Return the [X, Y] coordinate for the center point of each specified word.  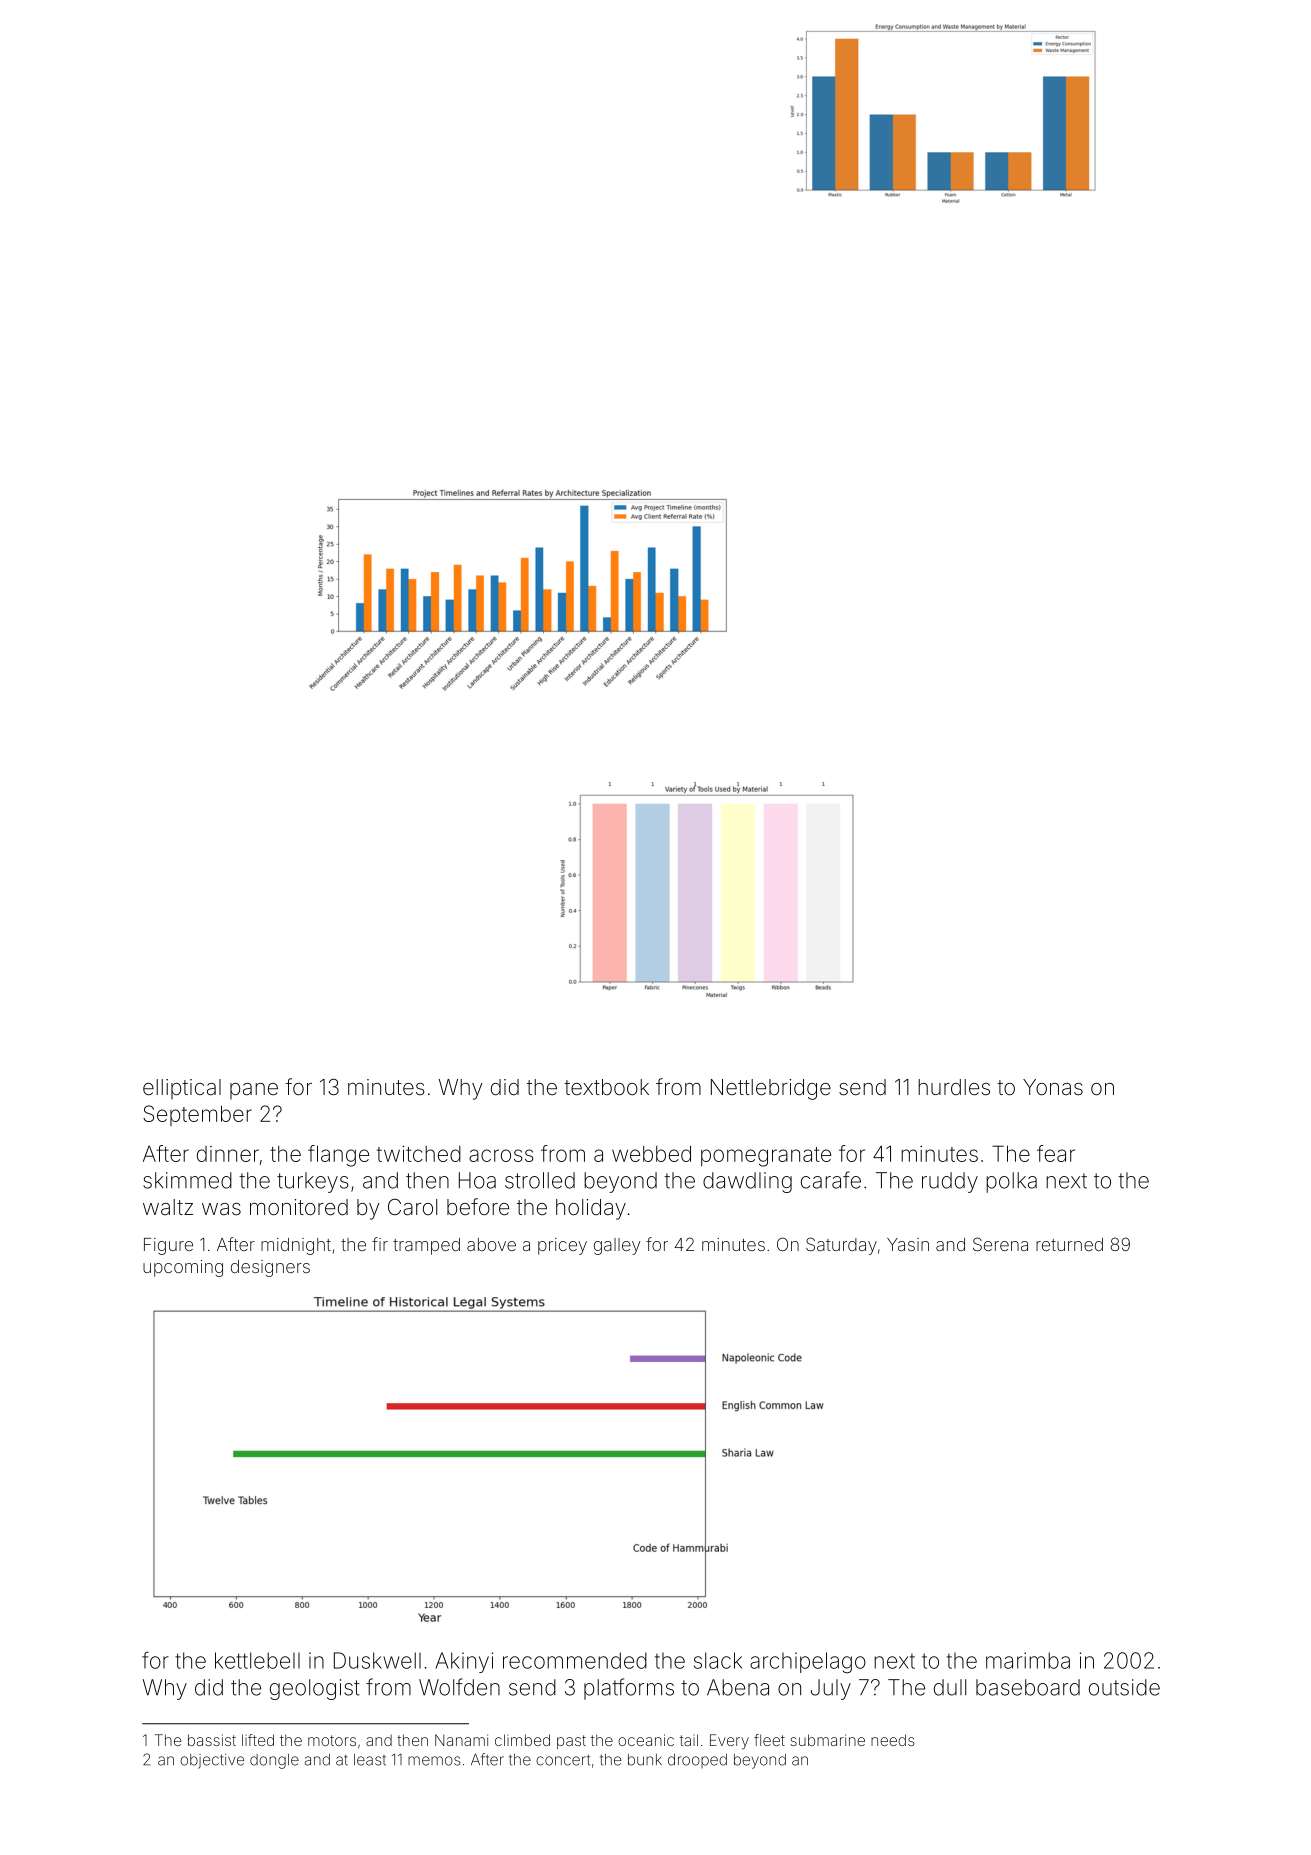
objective [212, 1761]
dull [950, 1687]
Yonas [1053, 1087]
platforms [629, 1689]
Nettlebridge [771, 1089]
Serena [1000, 1244]
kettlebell [257, 1660]
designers [270, 1268]
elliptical [182, 1089]
